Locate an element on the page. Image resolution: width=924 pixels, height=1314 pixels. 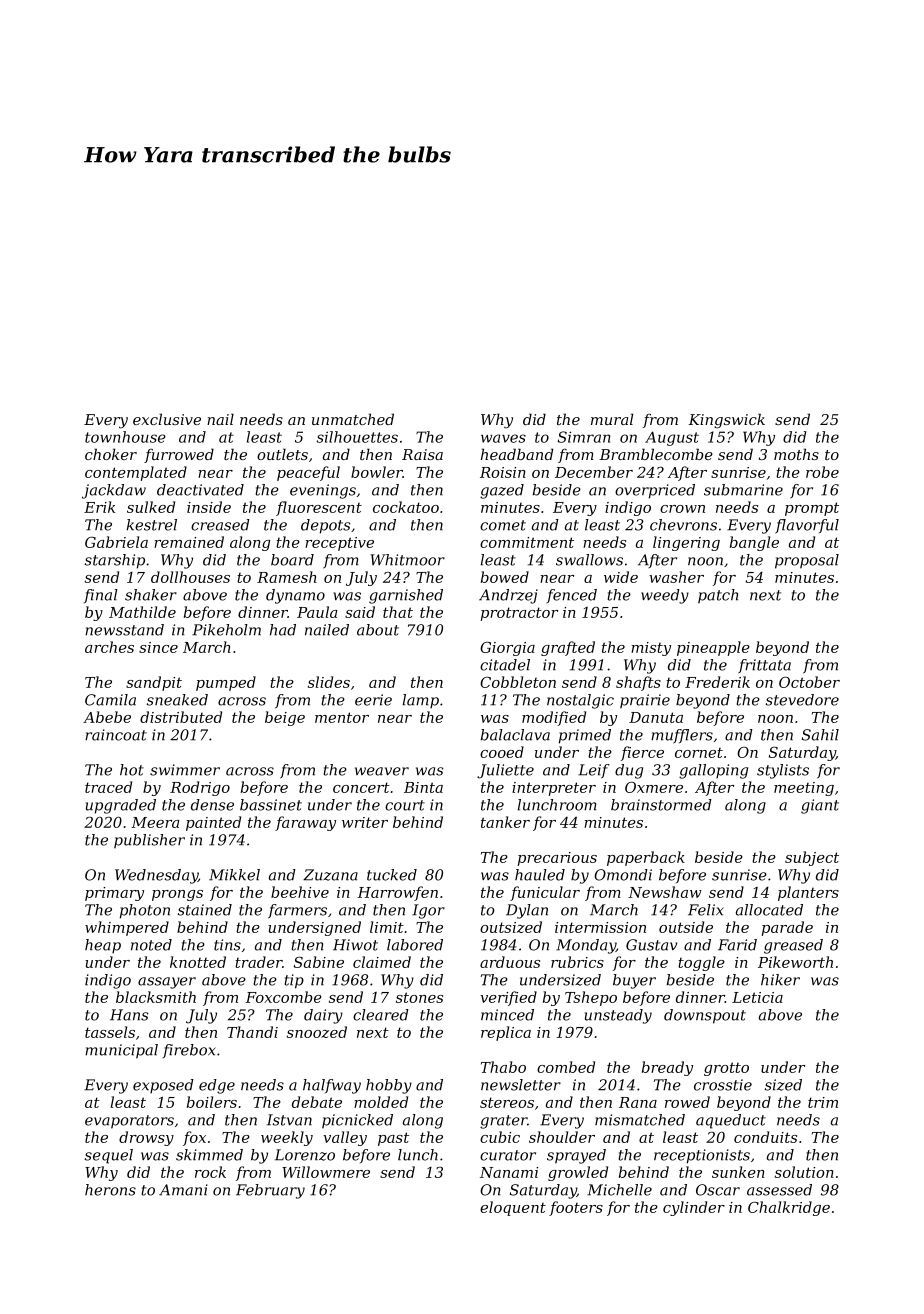
hobby is located at coordinates (389, 1086).
